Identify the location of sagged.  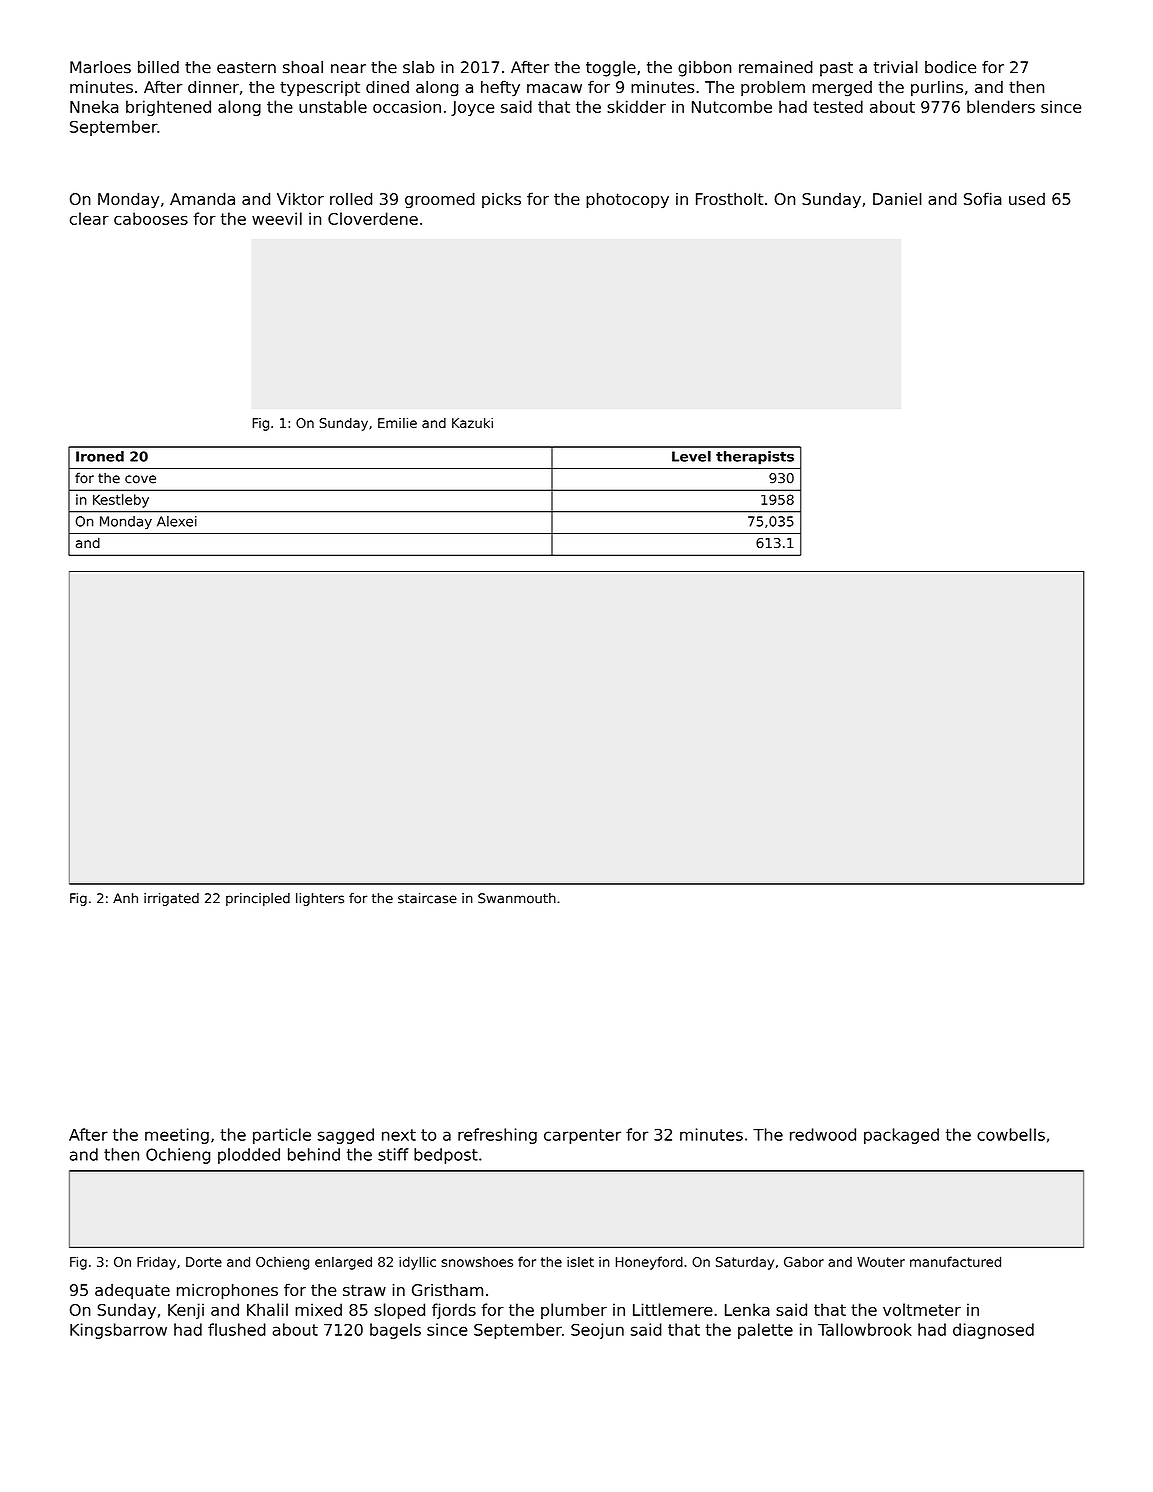
(346, 1136).
